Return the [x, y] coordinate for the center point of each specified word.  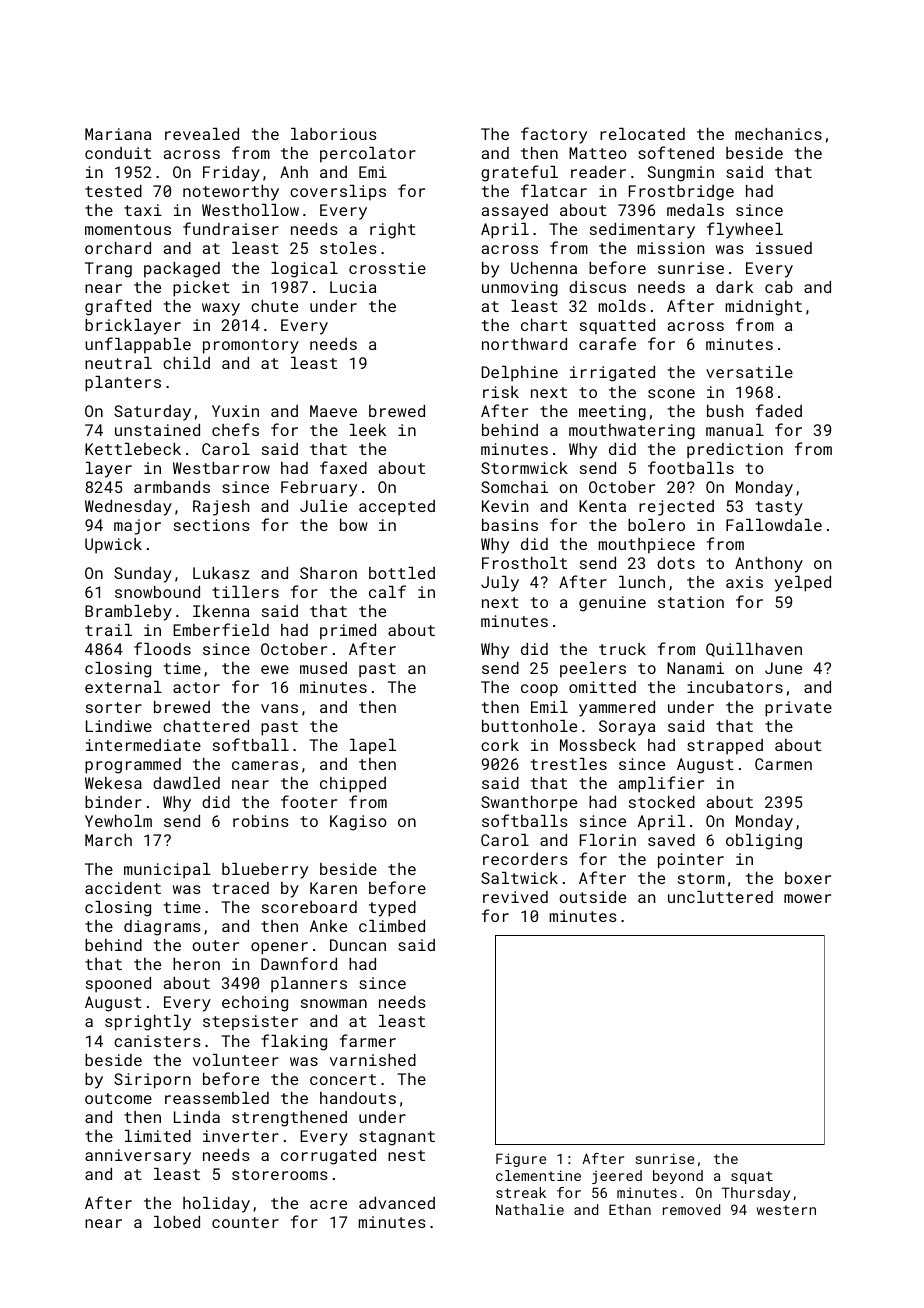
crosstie [387, 268]
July [500, 584]
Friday [231, 174]
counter [245, 1222]
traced [240, 888]
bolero [656, 525]
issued [784, 248]
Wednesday [128, 508]
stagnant [397, 1138]
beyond [678, 1177]
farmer [368, 1040]
